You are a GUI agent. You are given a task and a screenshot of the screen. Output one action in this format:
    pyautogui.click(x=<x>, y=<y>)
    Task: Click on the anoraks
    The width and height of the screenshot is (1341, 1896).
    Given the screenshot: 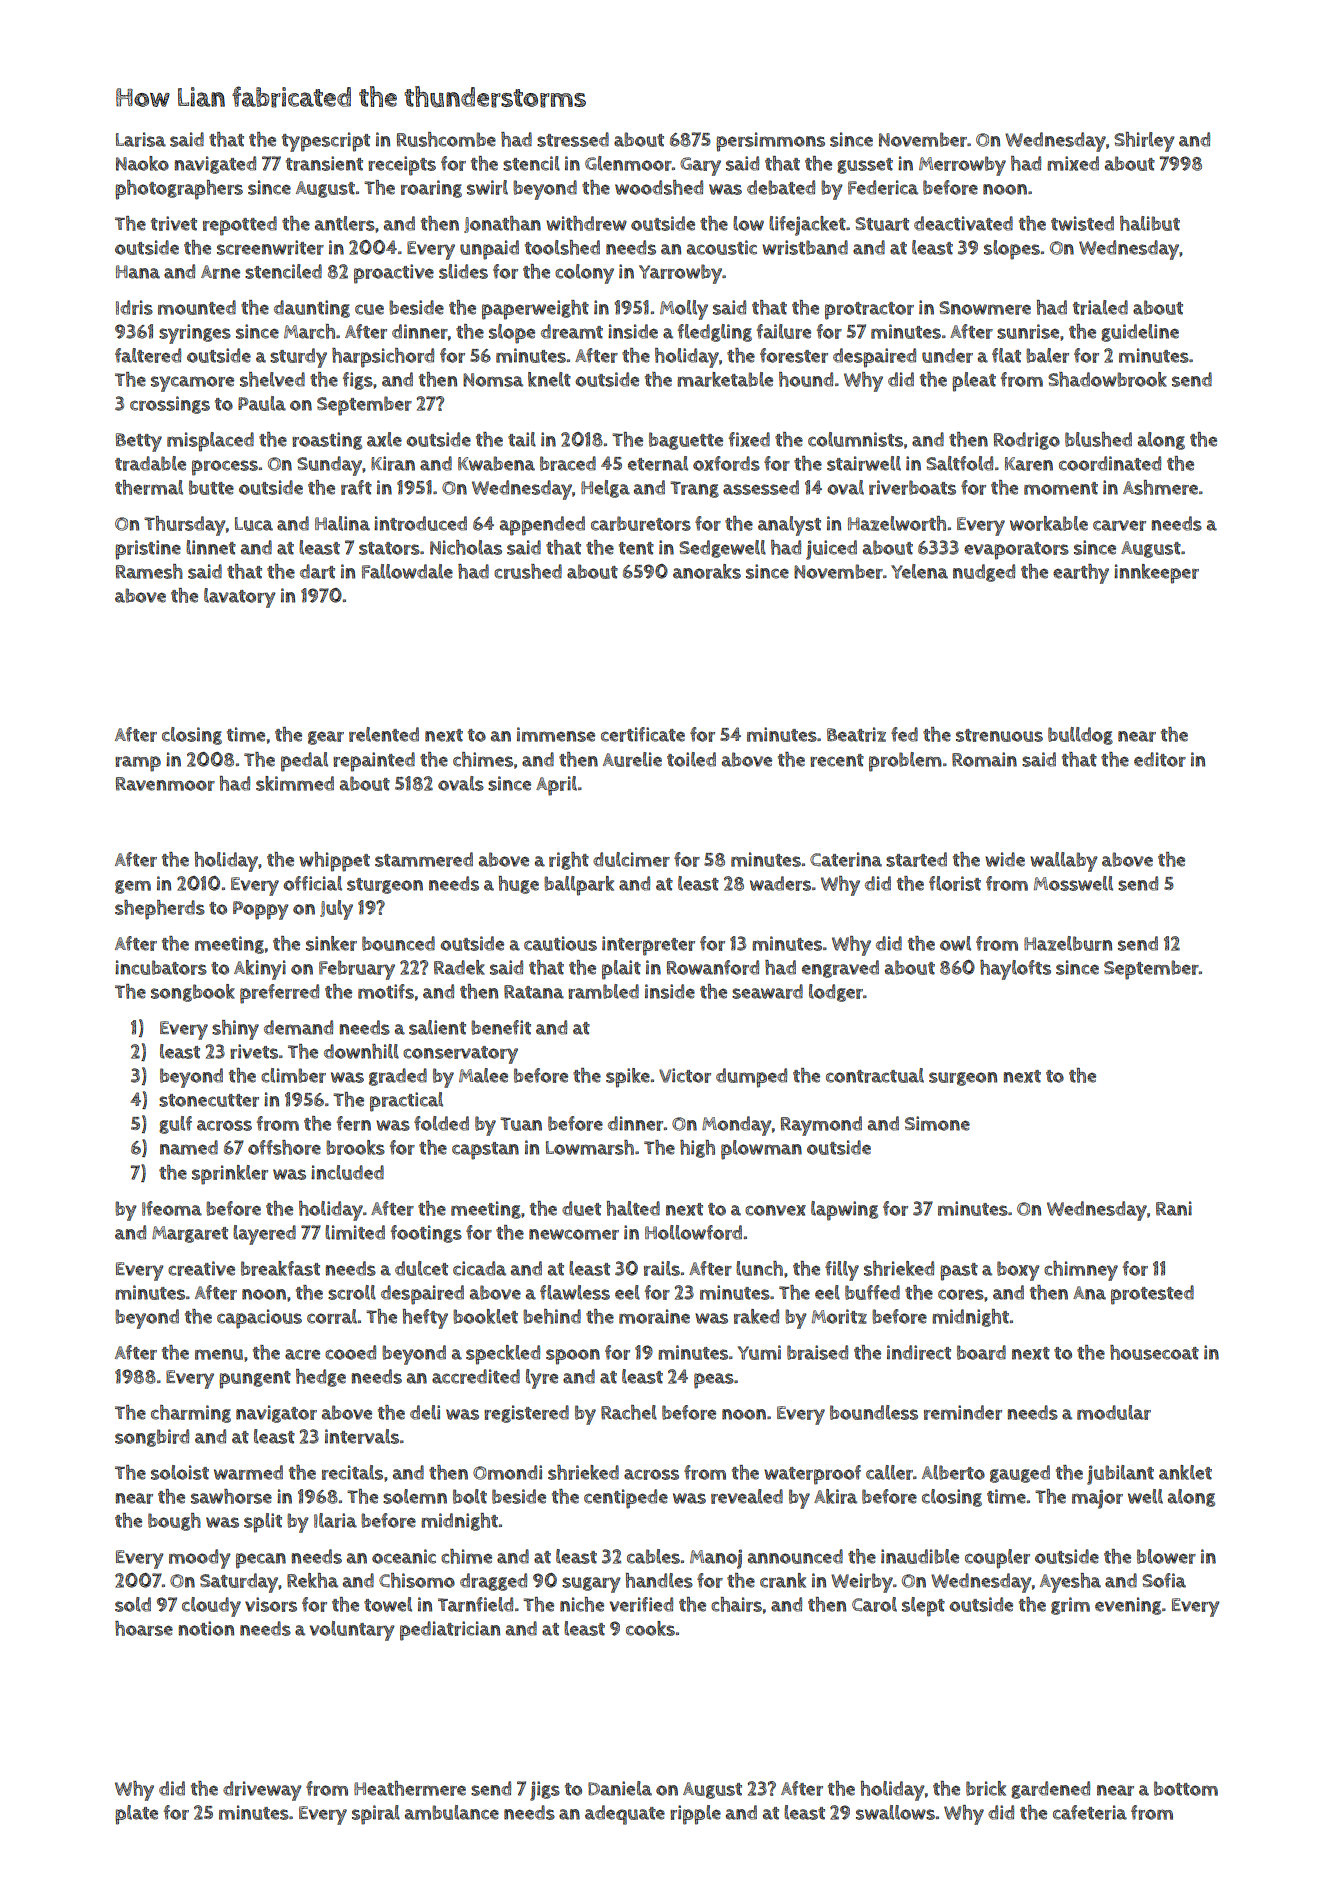 What is the action you would take?
    pyautogui.click(x=707, y=571)
